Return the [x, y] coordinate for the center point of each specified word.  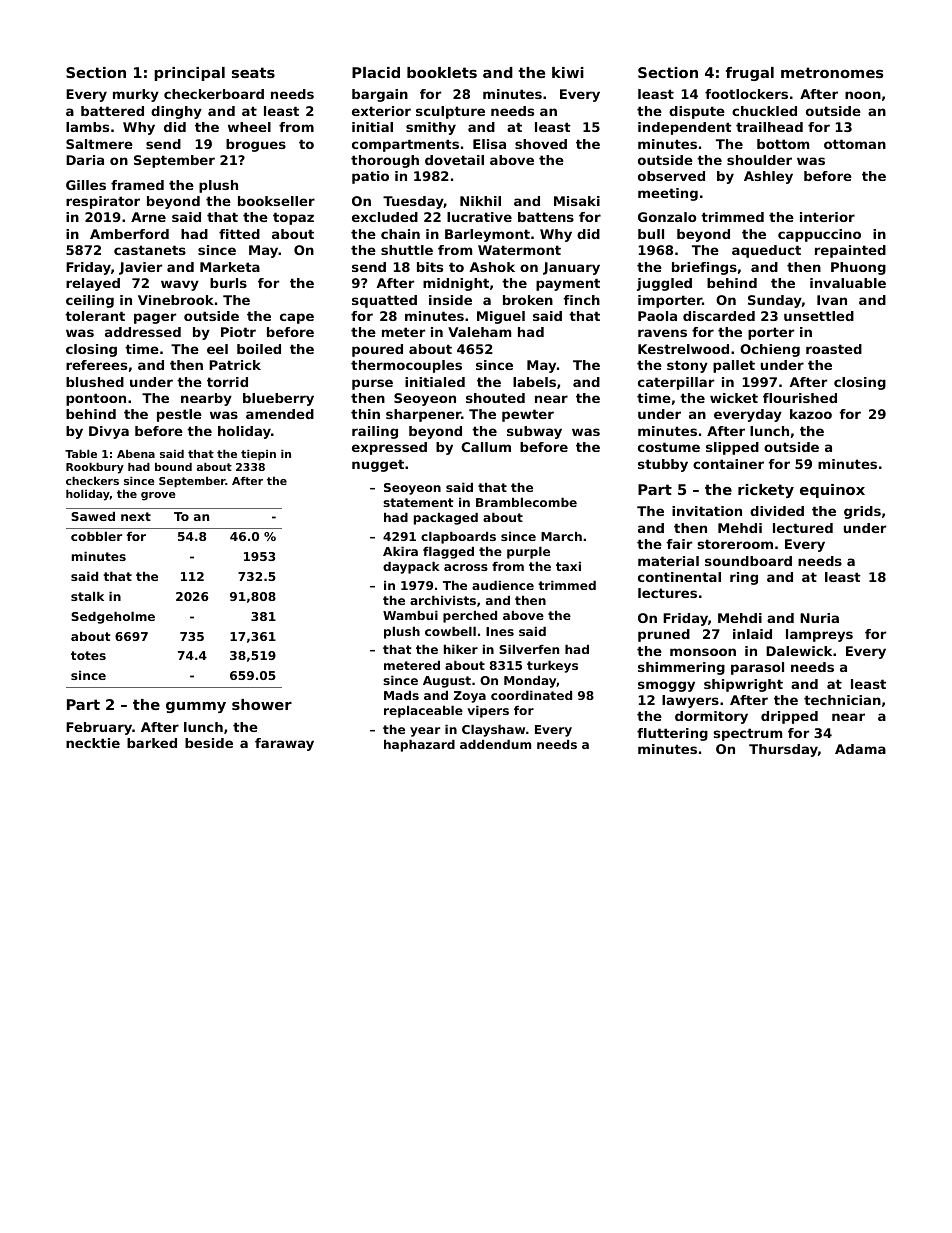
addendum [495, 744]
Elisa [489, 144]
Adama [860, 749]
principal [189, 74]
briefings [704, 268]
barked [152, 743]
